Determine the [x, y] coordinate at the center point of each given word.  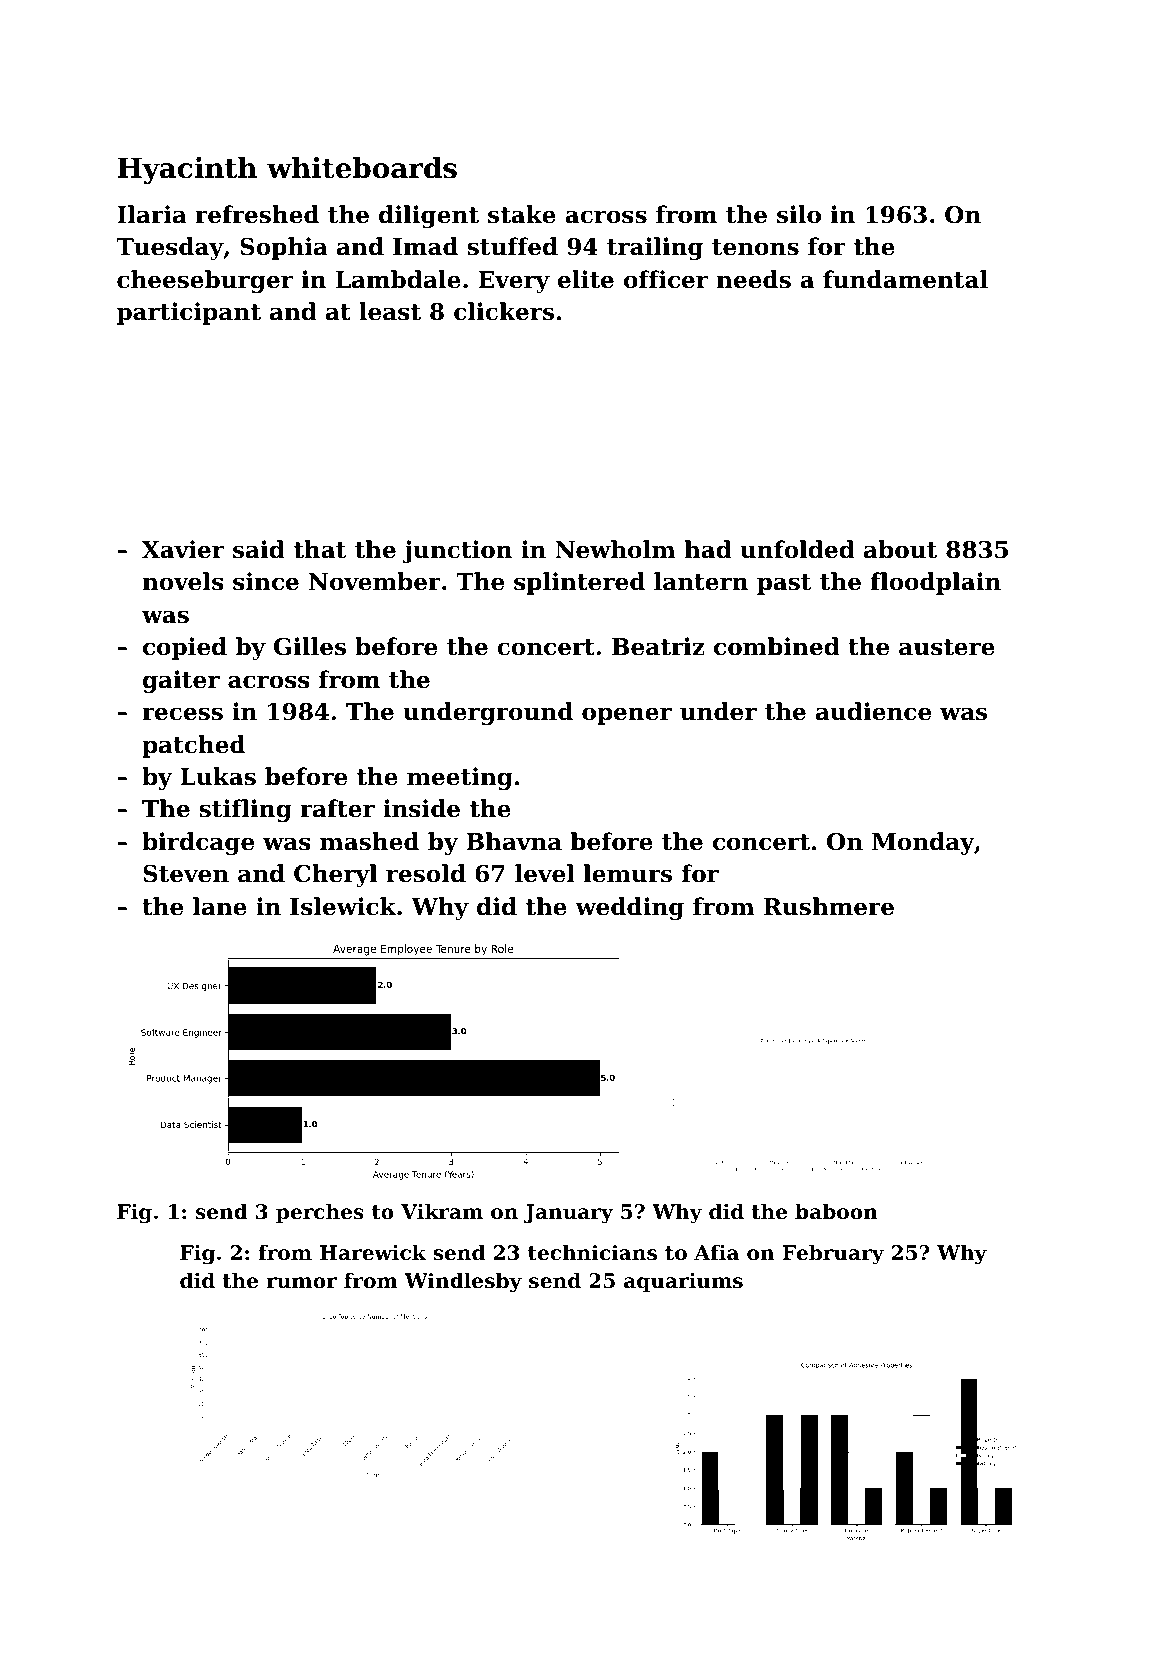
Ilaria [152, 214]
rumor [301, 1283]
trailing [655, 248]
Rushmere [829, 906]
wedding [629, 908]
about [900, 549]
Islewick [343, 906]
